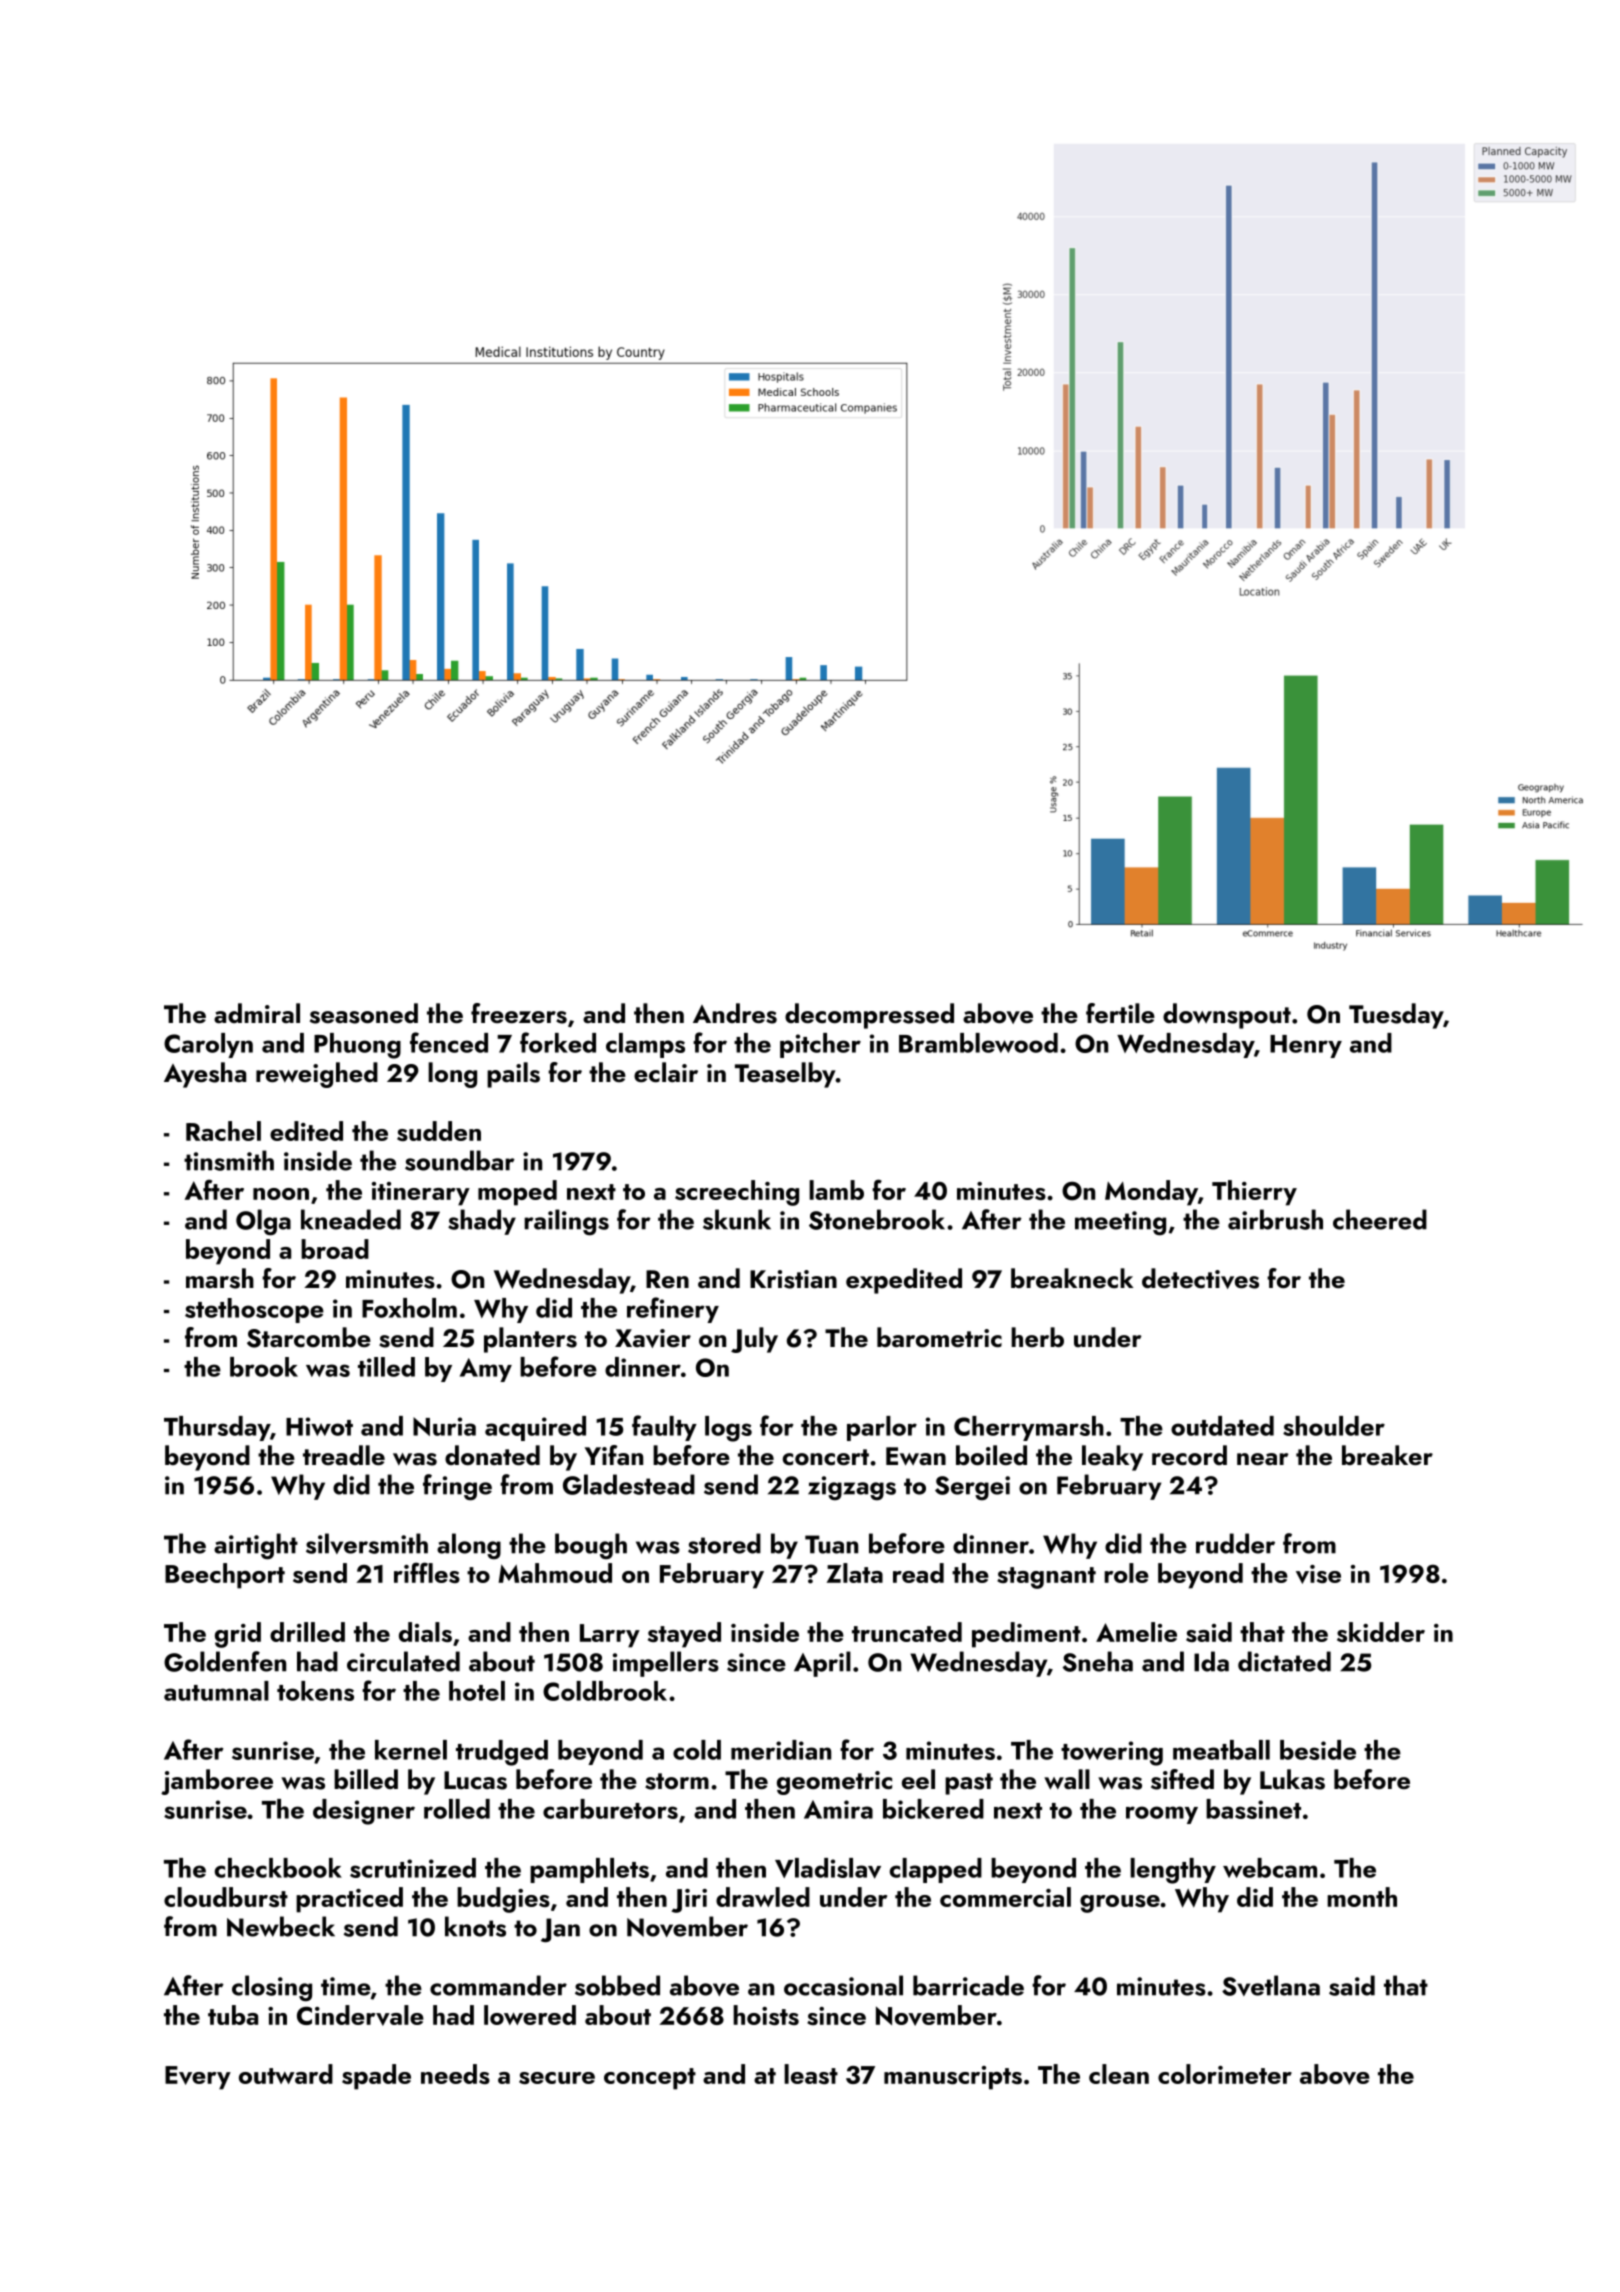  I want to click on Tuan, so click(831, 1544).
